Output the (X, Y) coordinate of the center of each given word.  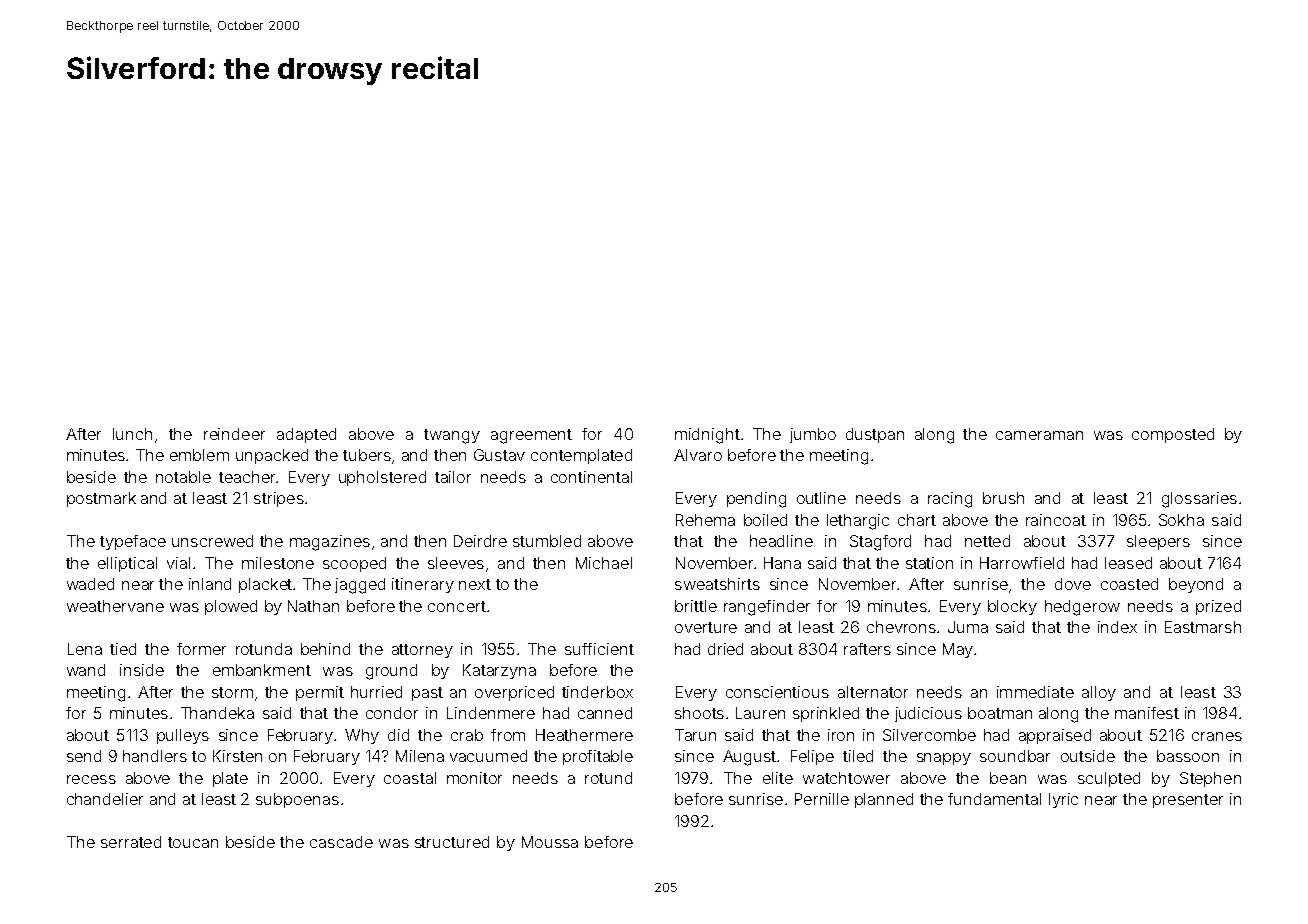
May (958, 650)
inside (142, 670)
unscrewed (212, 541)
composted (1173, 435)
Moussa (550, 842)
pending (756, 500)
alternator (873, 692)
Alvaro (698, 455)
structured (452, 842)
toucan (193, 842)
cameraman (1039, 435)
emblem (199, 455)
